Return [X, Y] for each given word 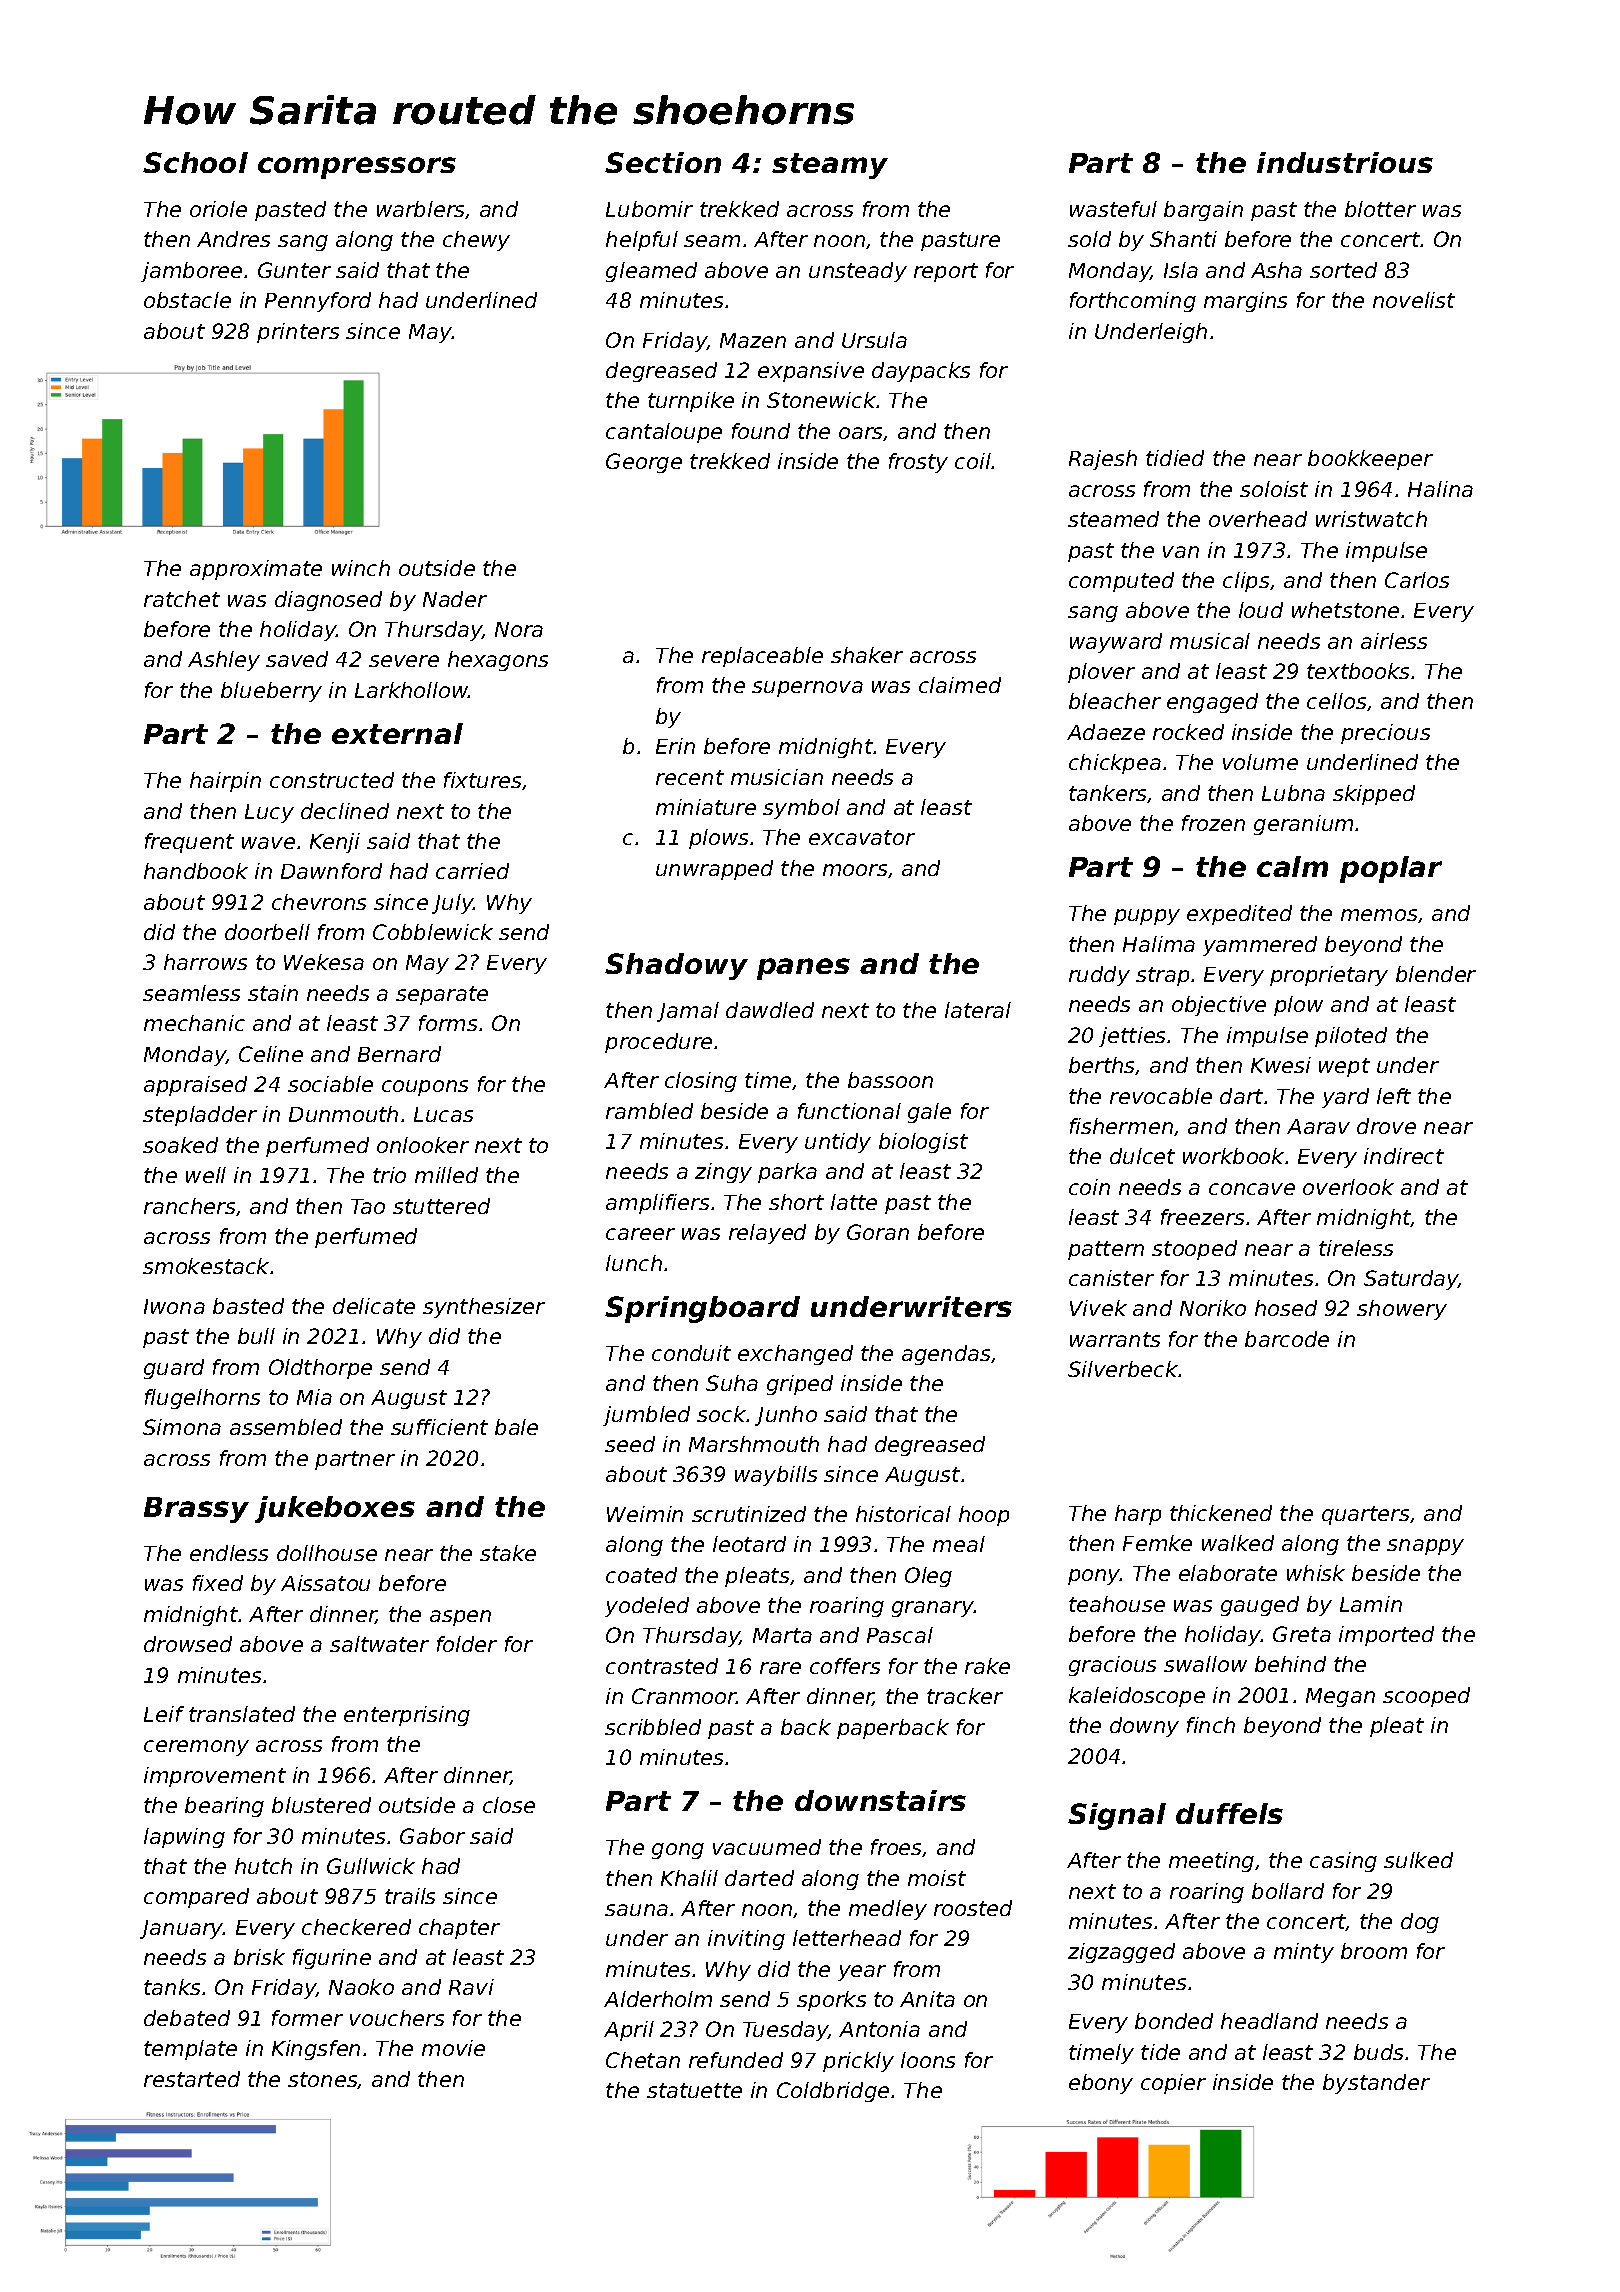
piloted [1351, 1037]
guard [174, 1369]
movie [453, 2048]
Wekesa [324, 962]
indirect [1404, 1156]
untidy [838, 1143]
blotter [1380, 209]
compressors [357, 168]
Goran [878, 1232]
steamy [830, 166]
